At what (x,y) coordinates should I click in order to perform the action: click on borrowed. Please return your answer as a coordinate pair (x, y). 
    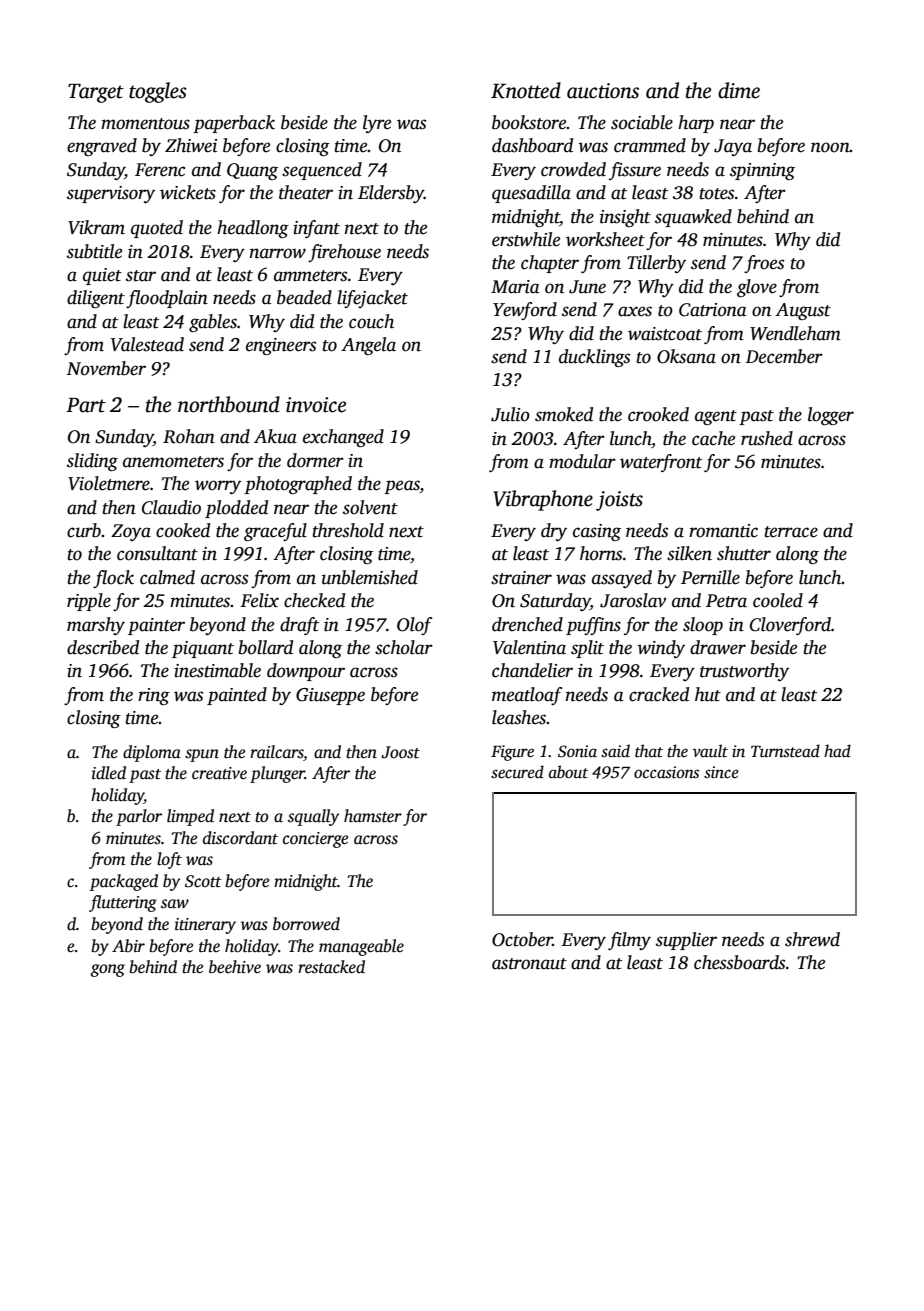
    Looking at the image, I should click on (306, 924).
